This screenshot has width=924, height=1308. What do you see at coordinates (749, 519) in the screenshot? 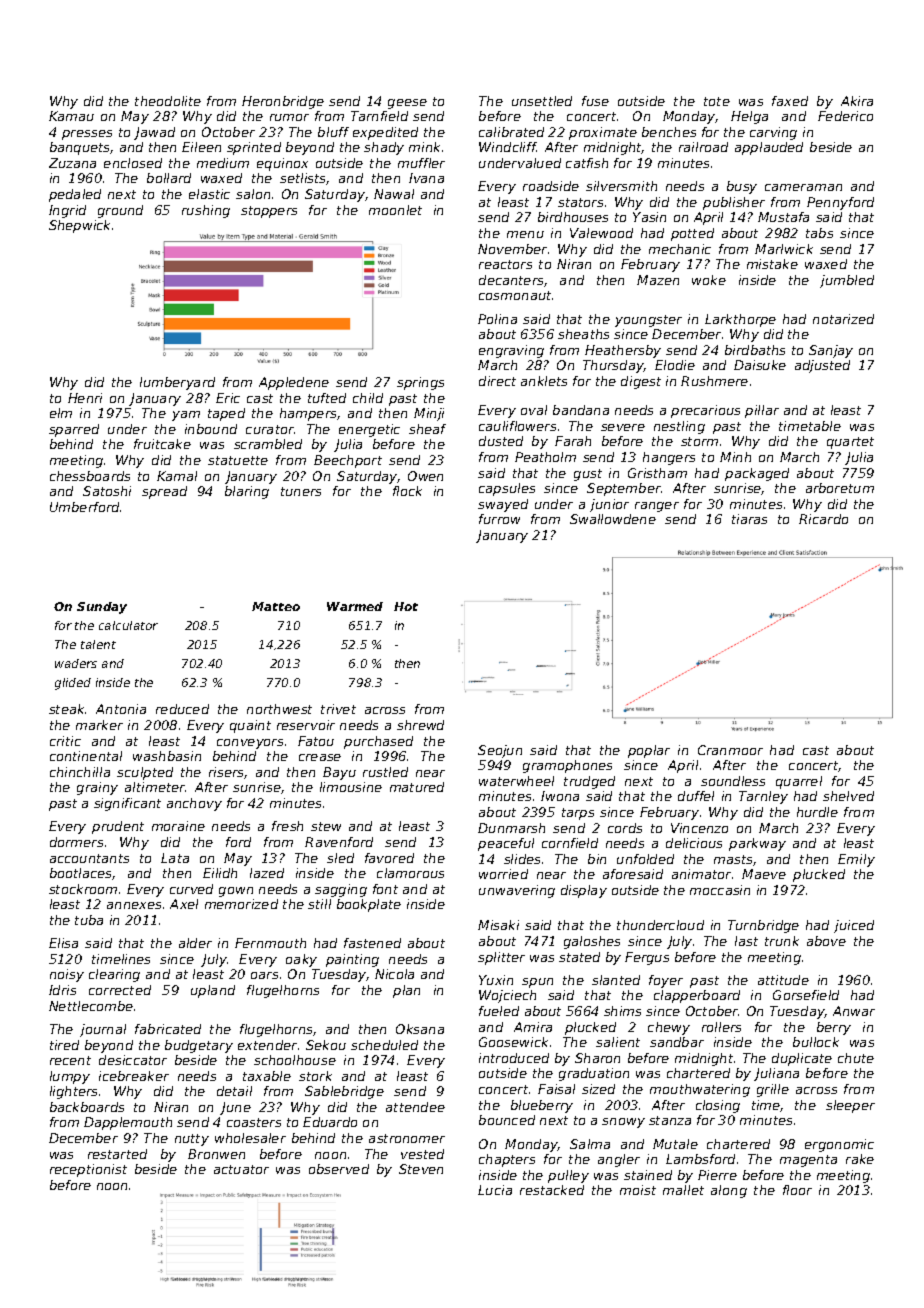
I see `tiaras` at bounding box center [749, 519].
